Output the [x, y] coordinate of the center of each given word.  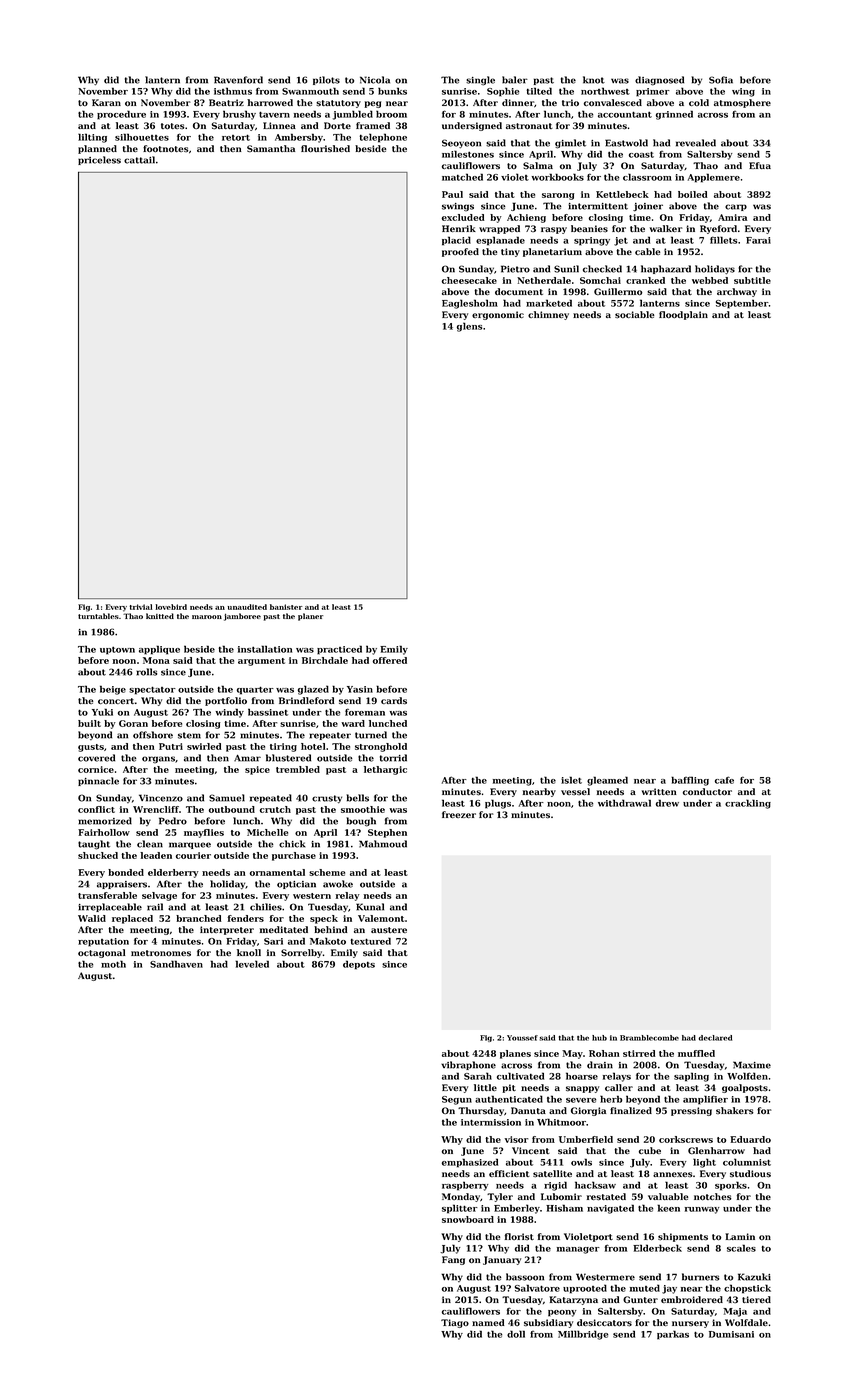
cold [699, 102]
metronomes [161, 953]
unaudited [247, 607]
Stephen [387, 833]
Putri [171, 746]
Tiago [455, 1323]
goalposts [745, 1088]
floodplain [683, 315]
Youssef [522, 1038]
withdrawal [624, 803]
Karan [106, 102]
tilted [539, 91]
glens [469, 327]
